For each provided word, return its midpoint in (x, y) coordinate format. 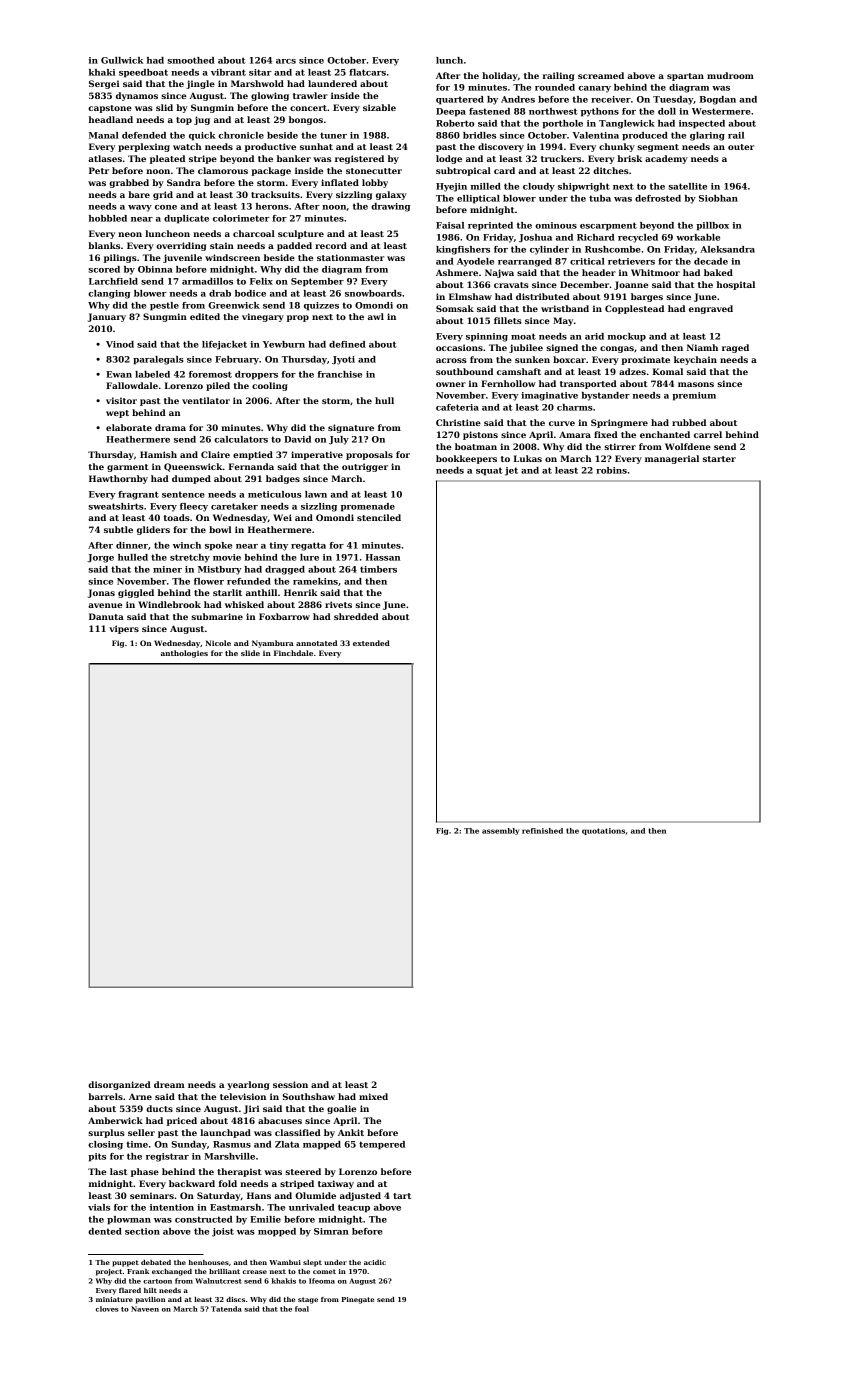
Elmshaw (470, 296)
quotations (603, 831)
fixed (606, 434)
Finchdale (293, 653)
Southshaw (308, 1096)
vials (99, 1207)
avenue (105, 605)
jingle (200, 84)
